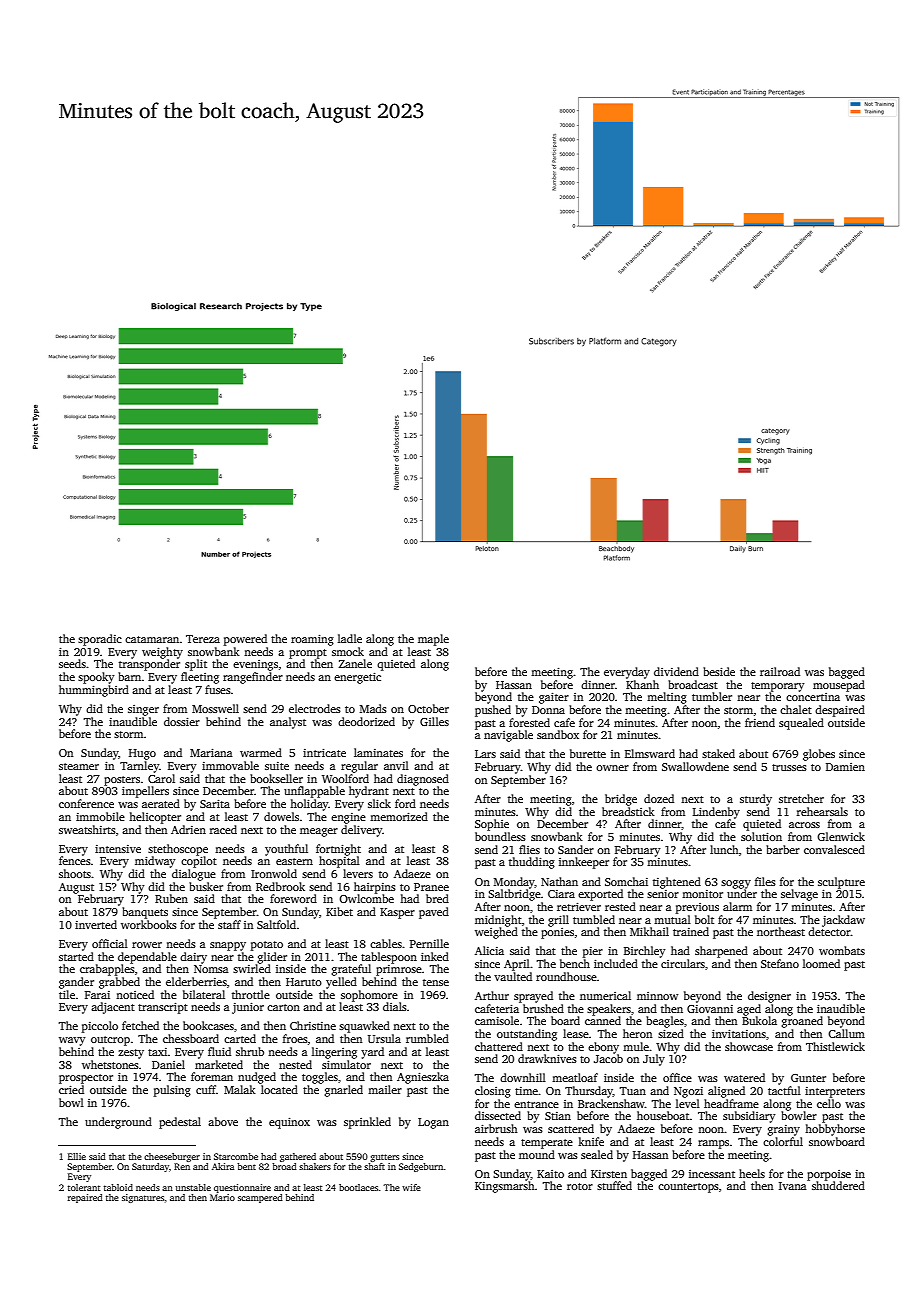  What do you see at coordinates (841, 883) in the screenshot?
I see `sculpture` at bounding box center [841, 883].
